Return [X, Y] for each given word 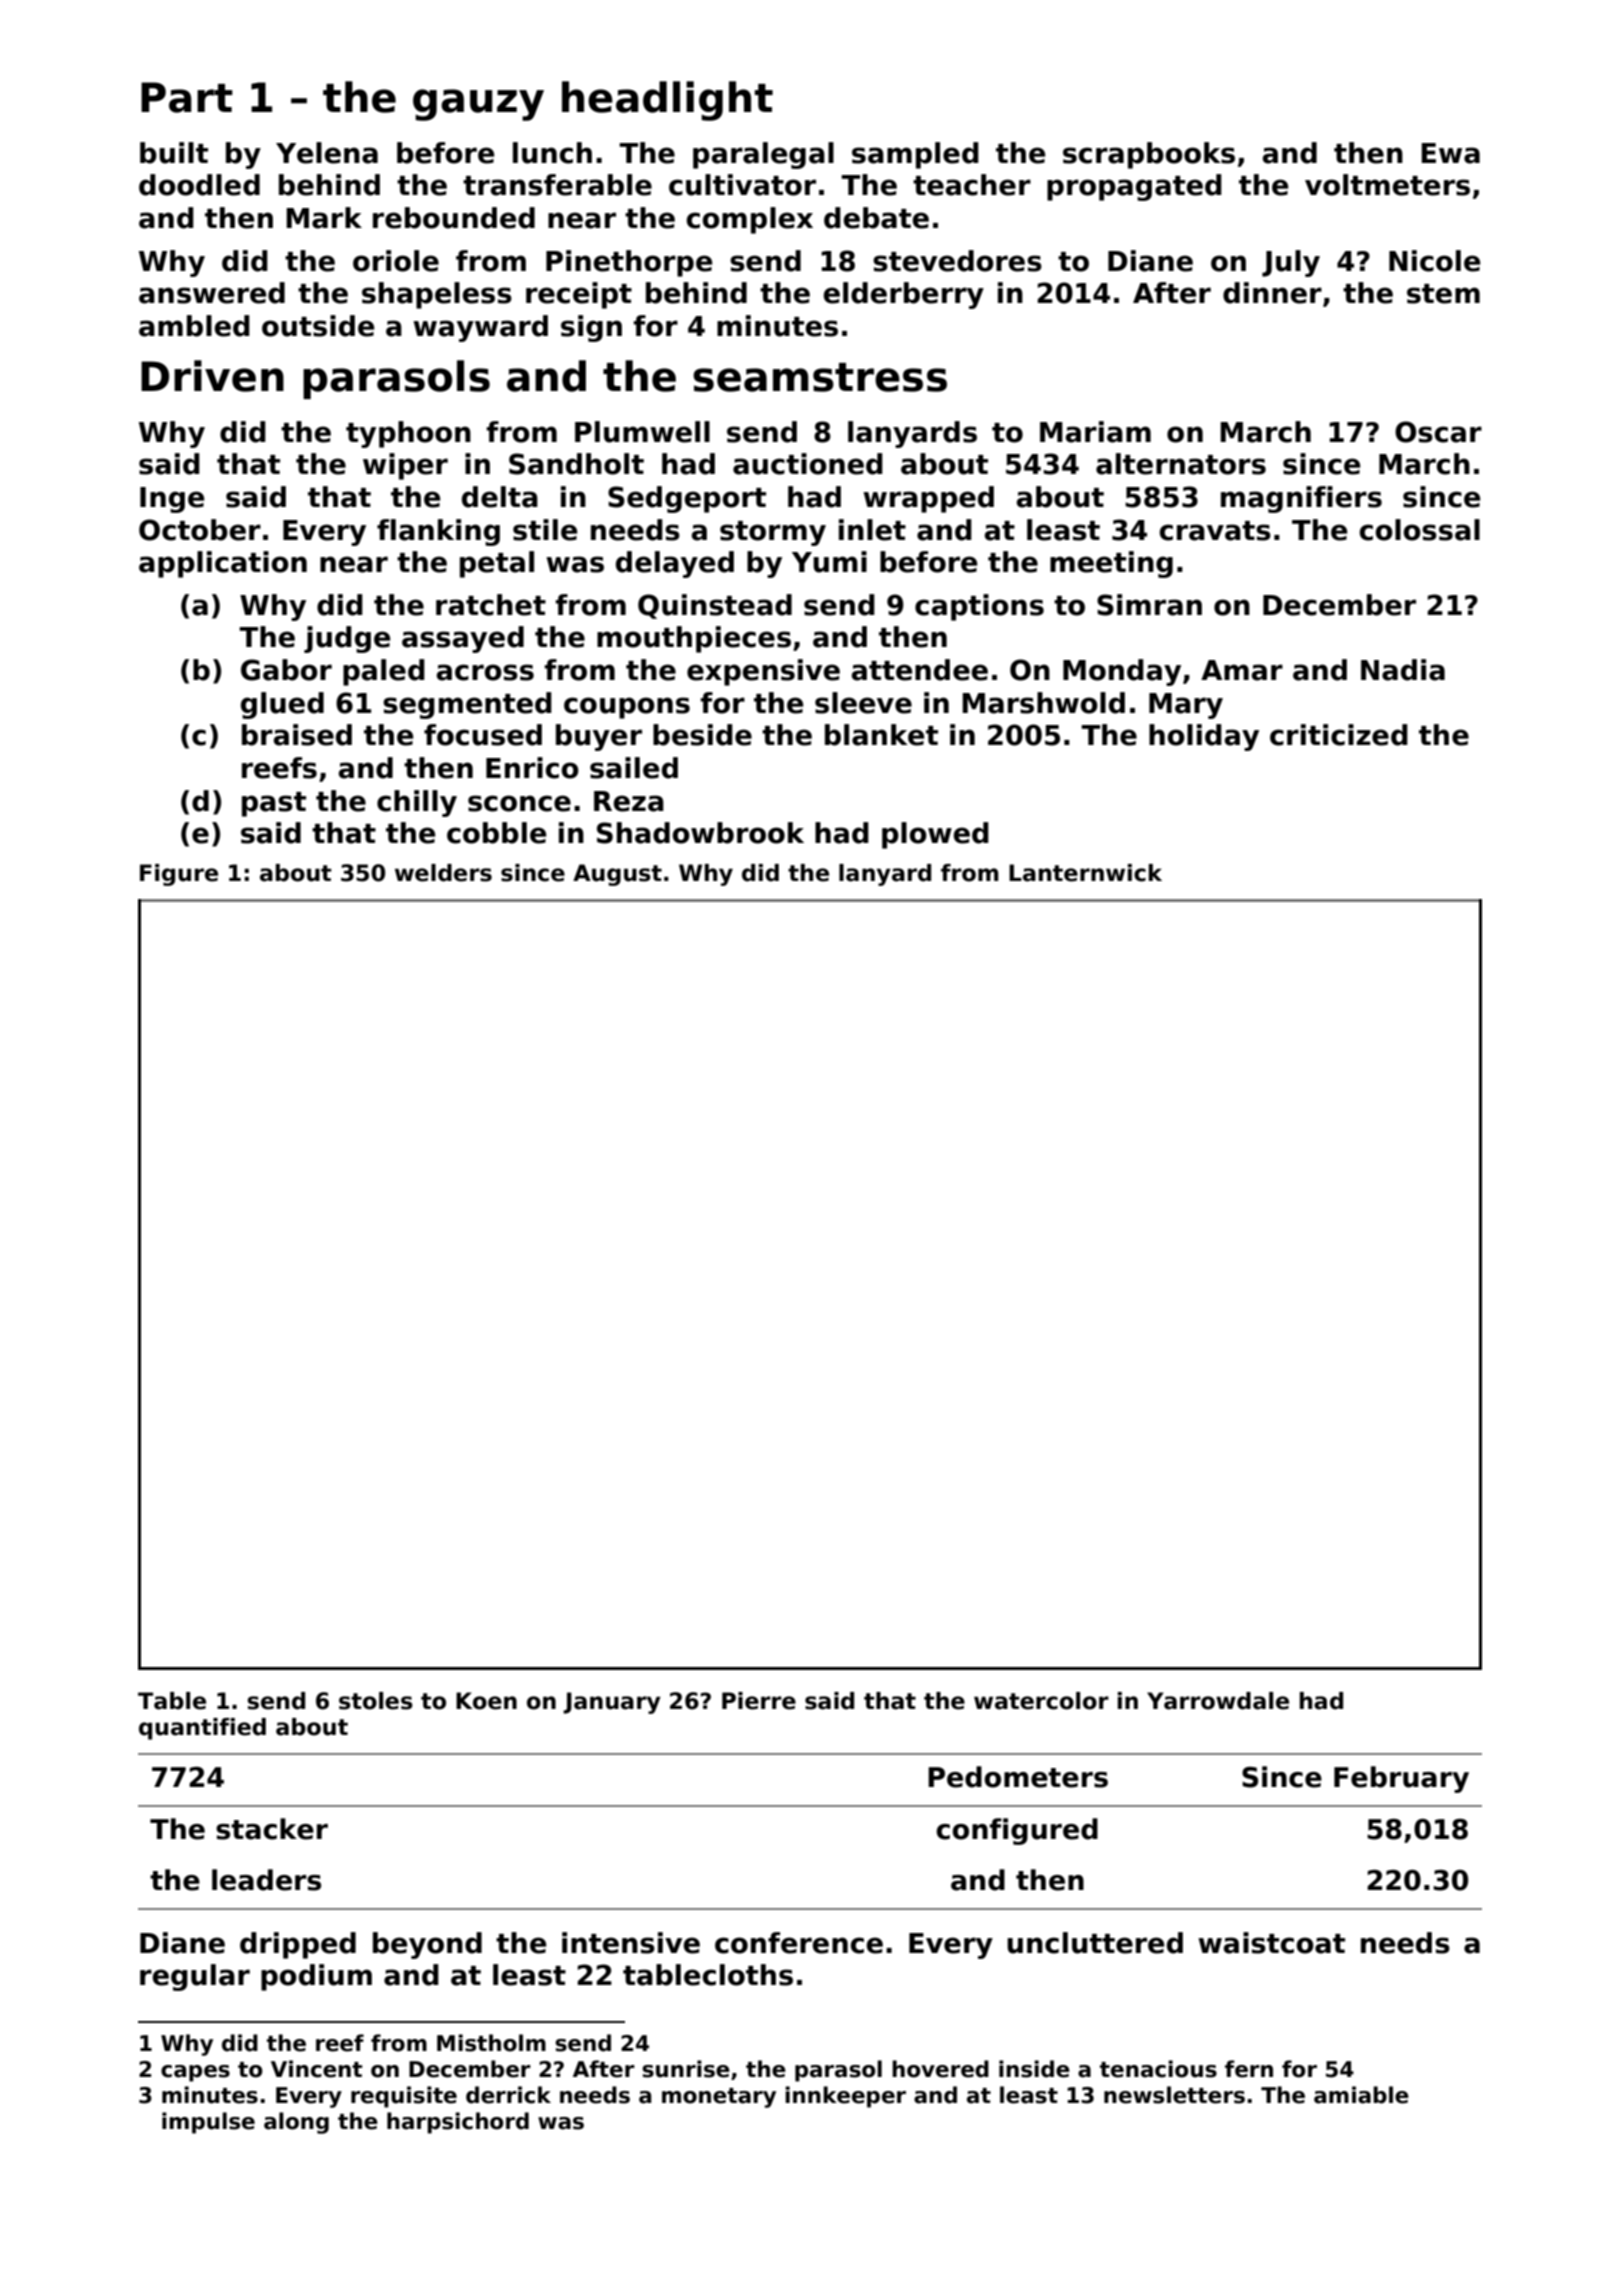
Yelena [327, 153]
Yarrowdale [1218, 1701]
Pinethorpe [629, 263]
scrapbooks [1149, 155]
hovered [940, 2069]
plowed [935, 835]
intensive [631, 1943]
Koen [486, 1701]
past [274, 804]
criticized [1339, 735]
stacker [272, 1829]
